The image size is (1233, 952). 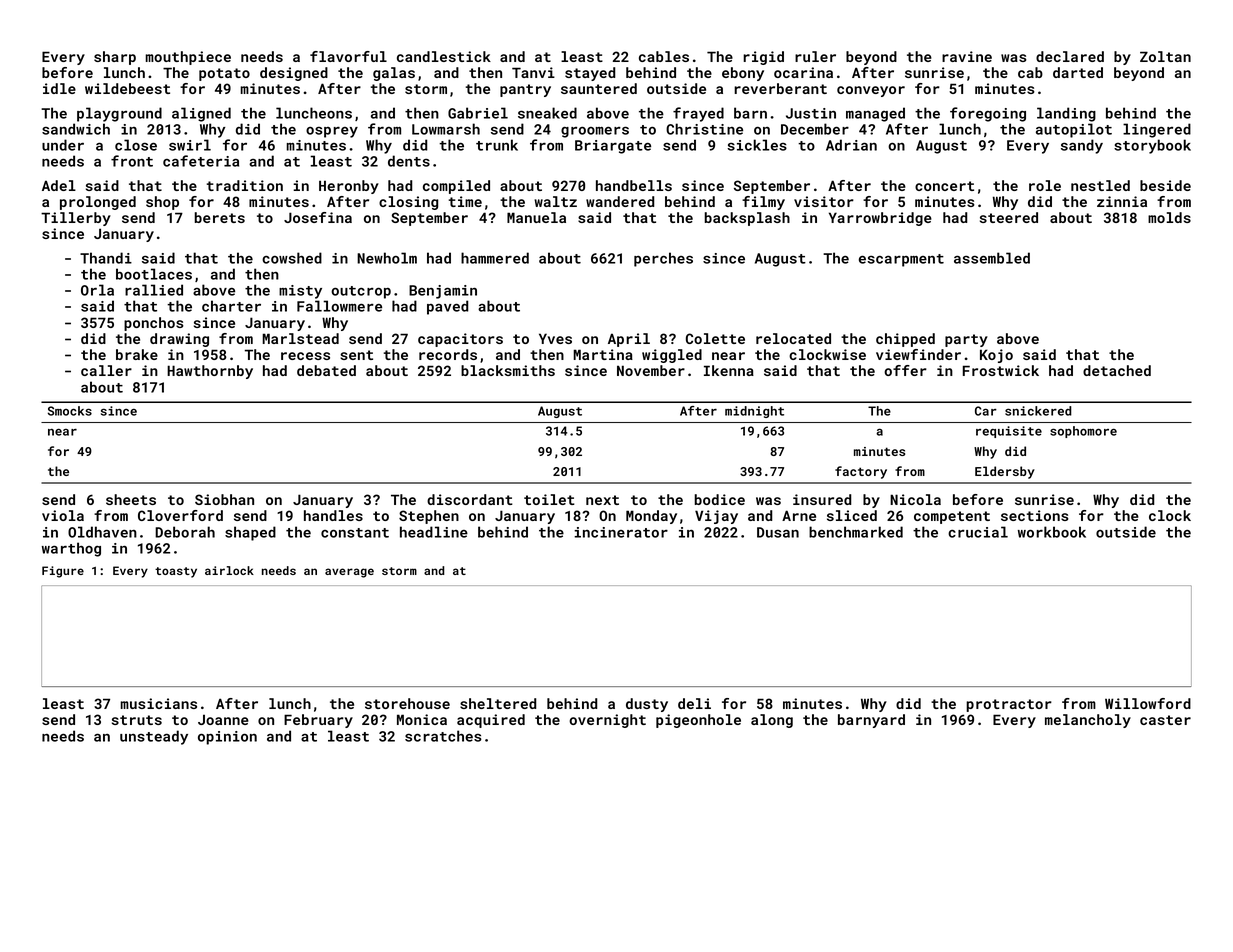 What do you see at coordinates (158, 703) in the screenshot?
I see `musicians` at bounding box center [158, 703].
